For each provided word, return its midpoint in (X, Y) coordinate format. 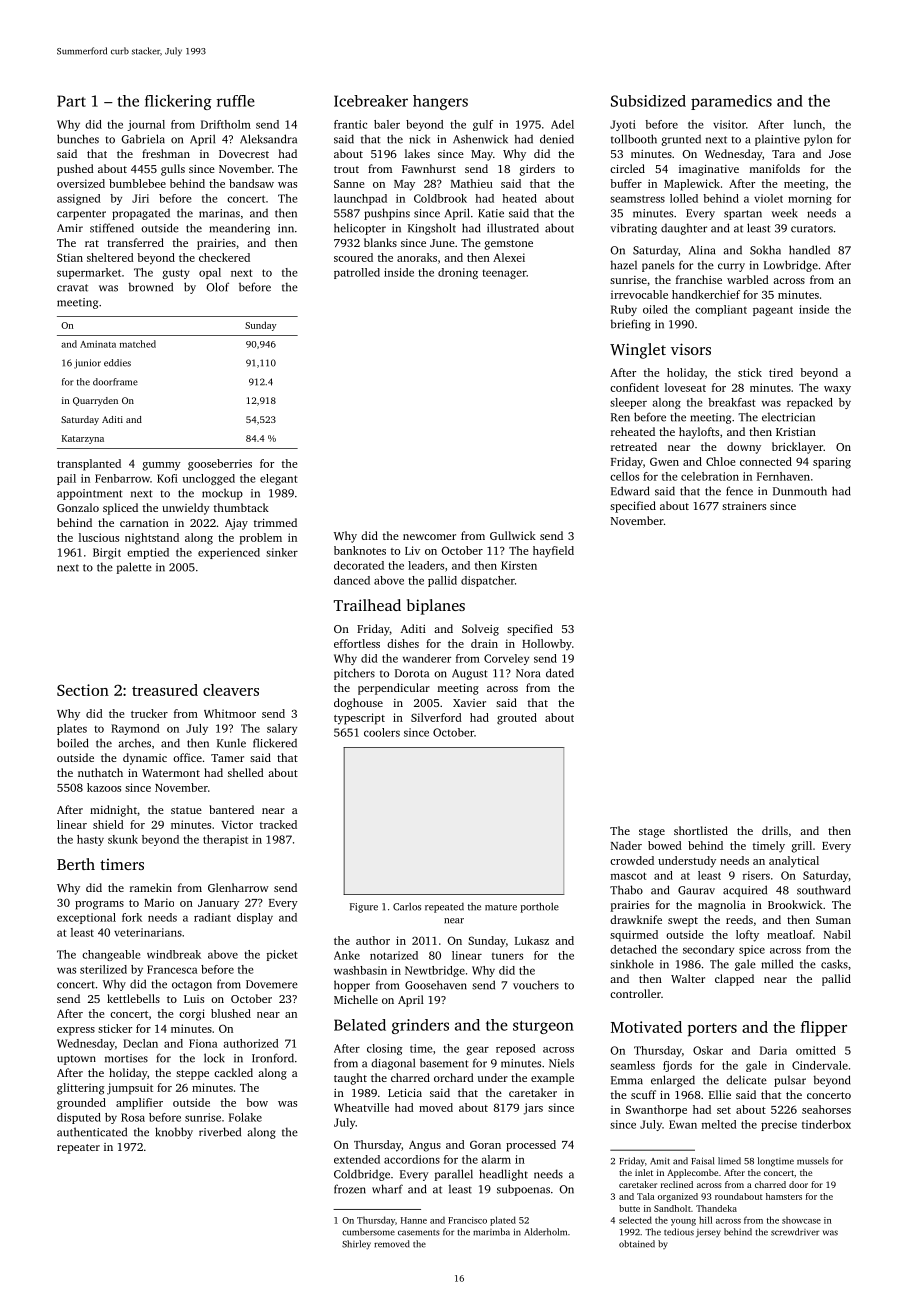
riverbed (220, 1132)
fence (739, 491)
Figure (364, 908)
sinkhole (632, 964)
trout (346, 169)
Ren (620, 417)
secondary (708, 950)
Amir (70, 228)
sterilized (103, 969)
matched (138, 344)
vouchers (536, 985)
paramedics (731, 102)
